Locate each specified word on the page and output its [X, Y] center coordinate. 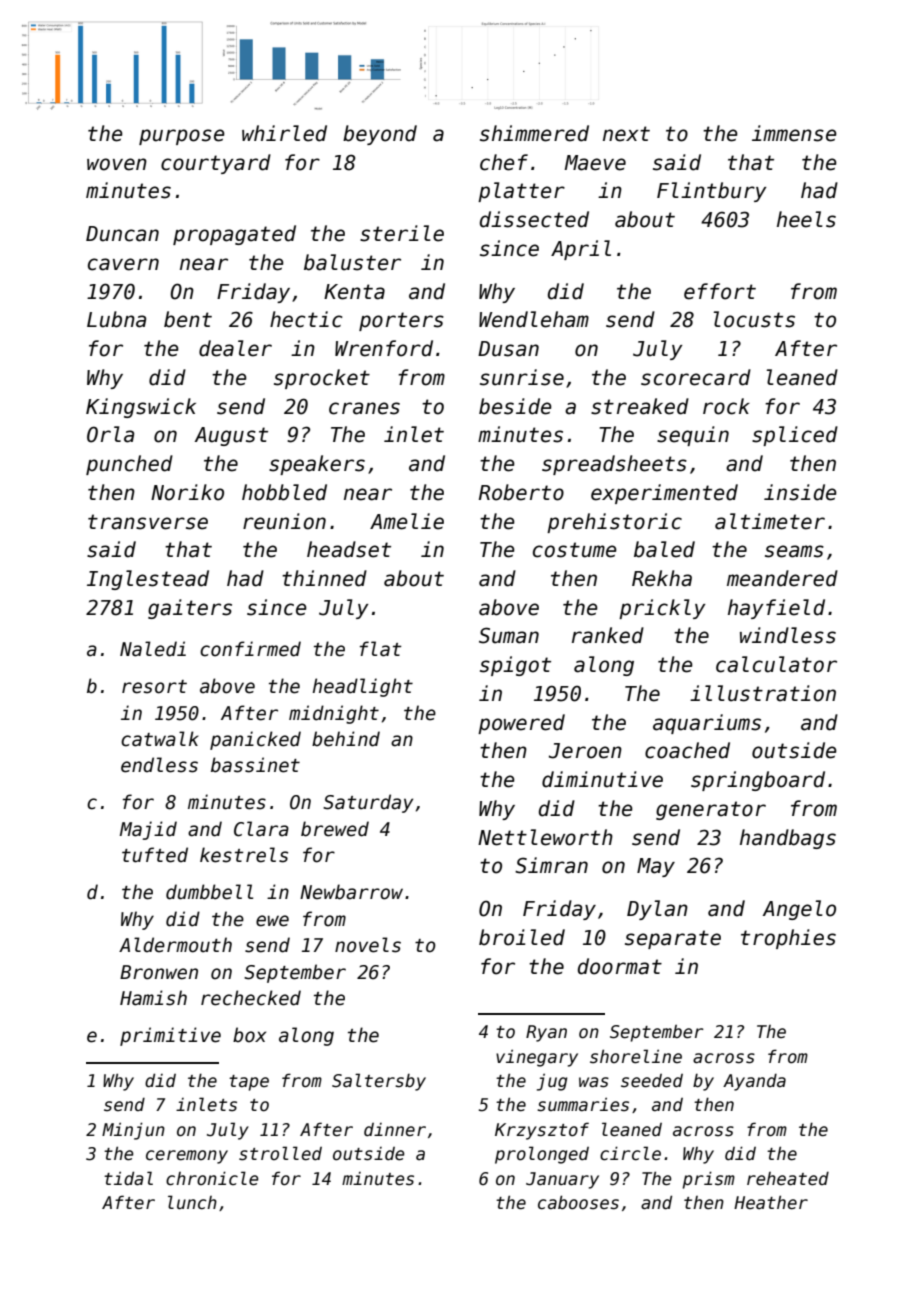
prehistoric [614, 523]
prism [708, 1180]
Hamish [153, 998]
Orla [110, 434]
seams [794, 551]
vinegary [537, 1058]
